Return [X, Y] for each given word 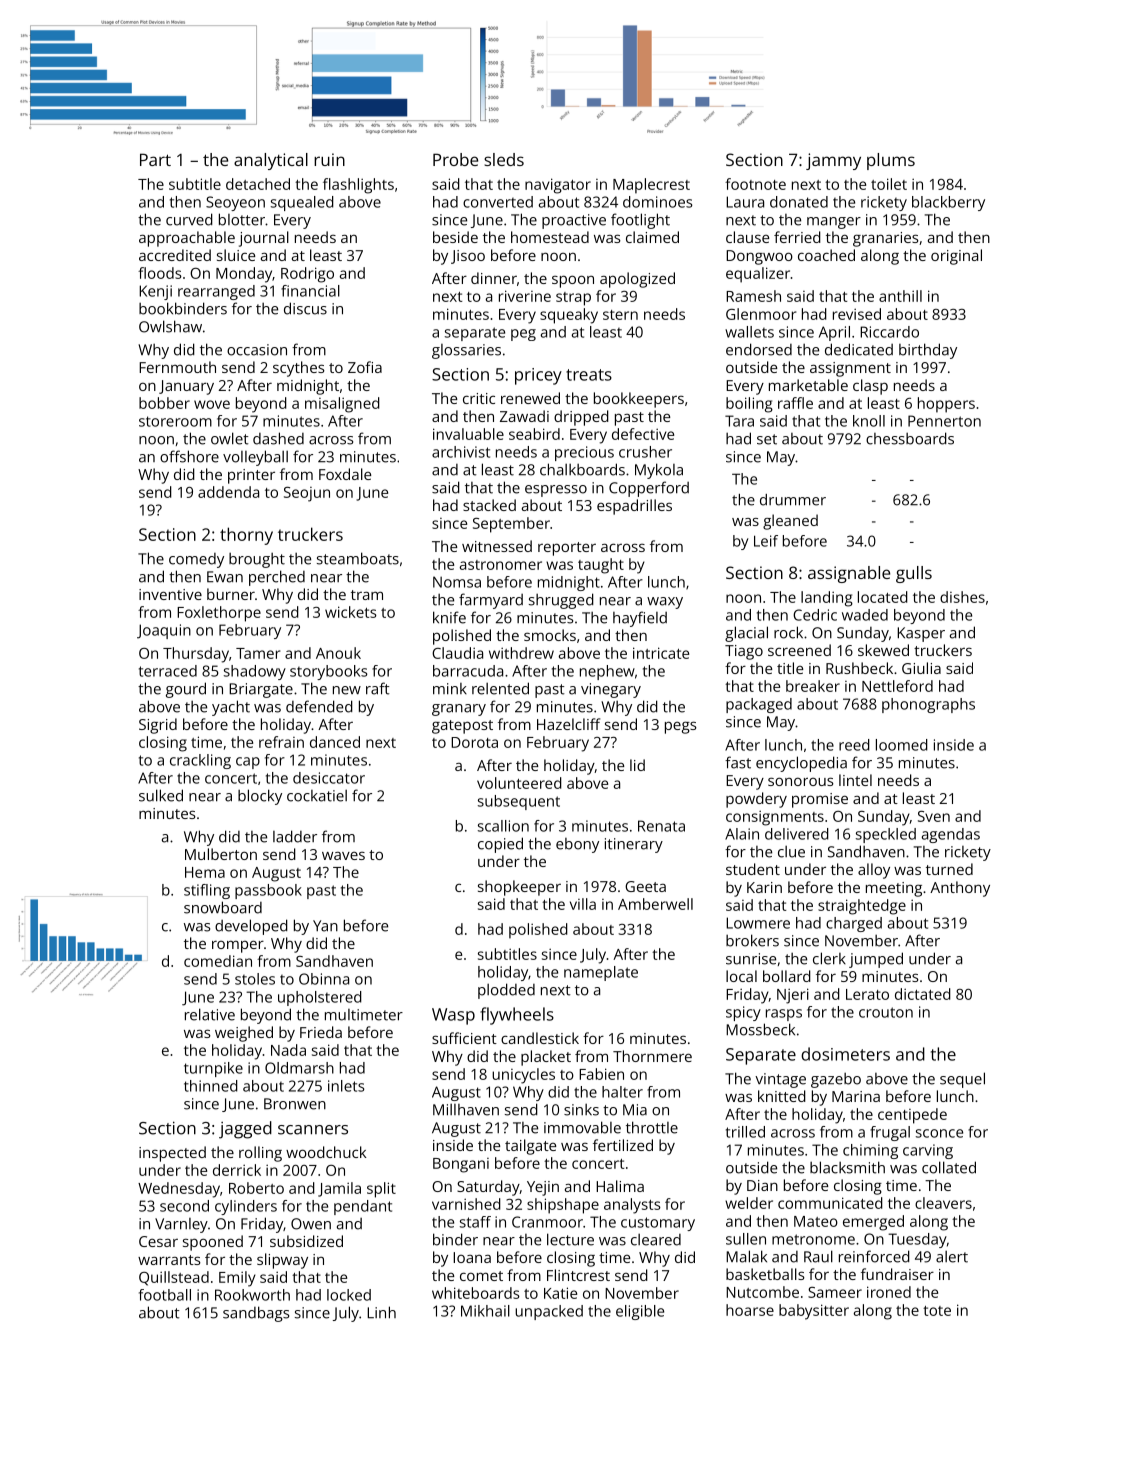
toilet [889, 184]
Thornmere [652, 1056]
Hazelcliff [568, 724]
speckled [886, 835]
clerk [829, 958]
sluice [236, 255]
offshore [189, 456]
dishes [962, 597]
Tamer [258, 653]
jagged [245, 1130]
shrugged [561, 601]
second [184, 1206]
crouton [886, 1012]
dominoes [658, 202]
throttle [652, 1127]
